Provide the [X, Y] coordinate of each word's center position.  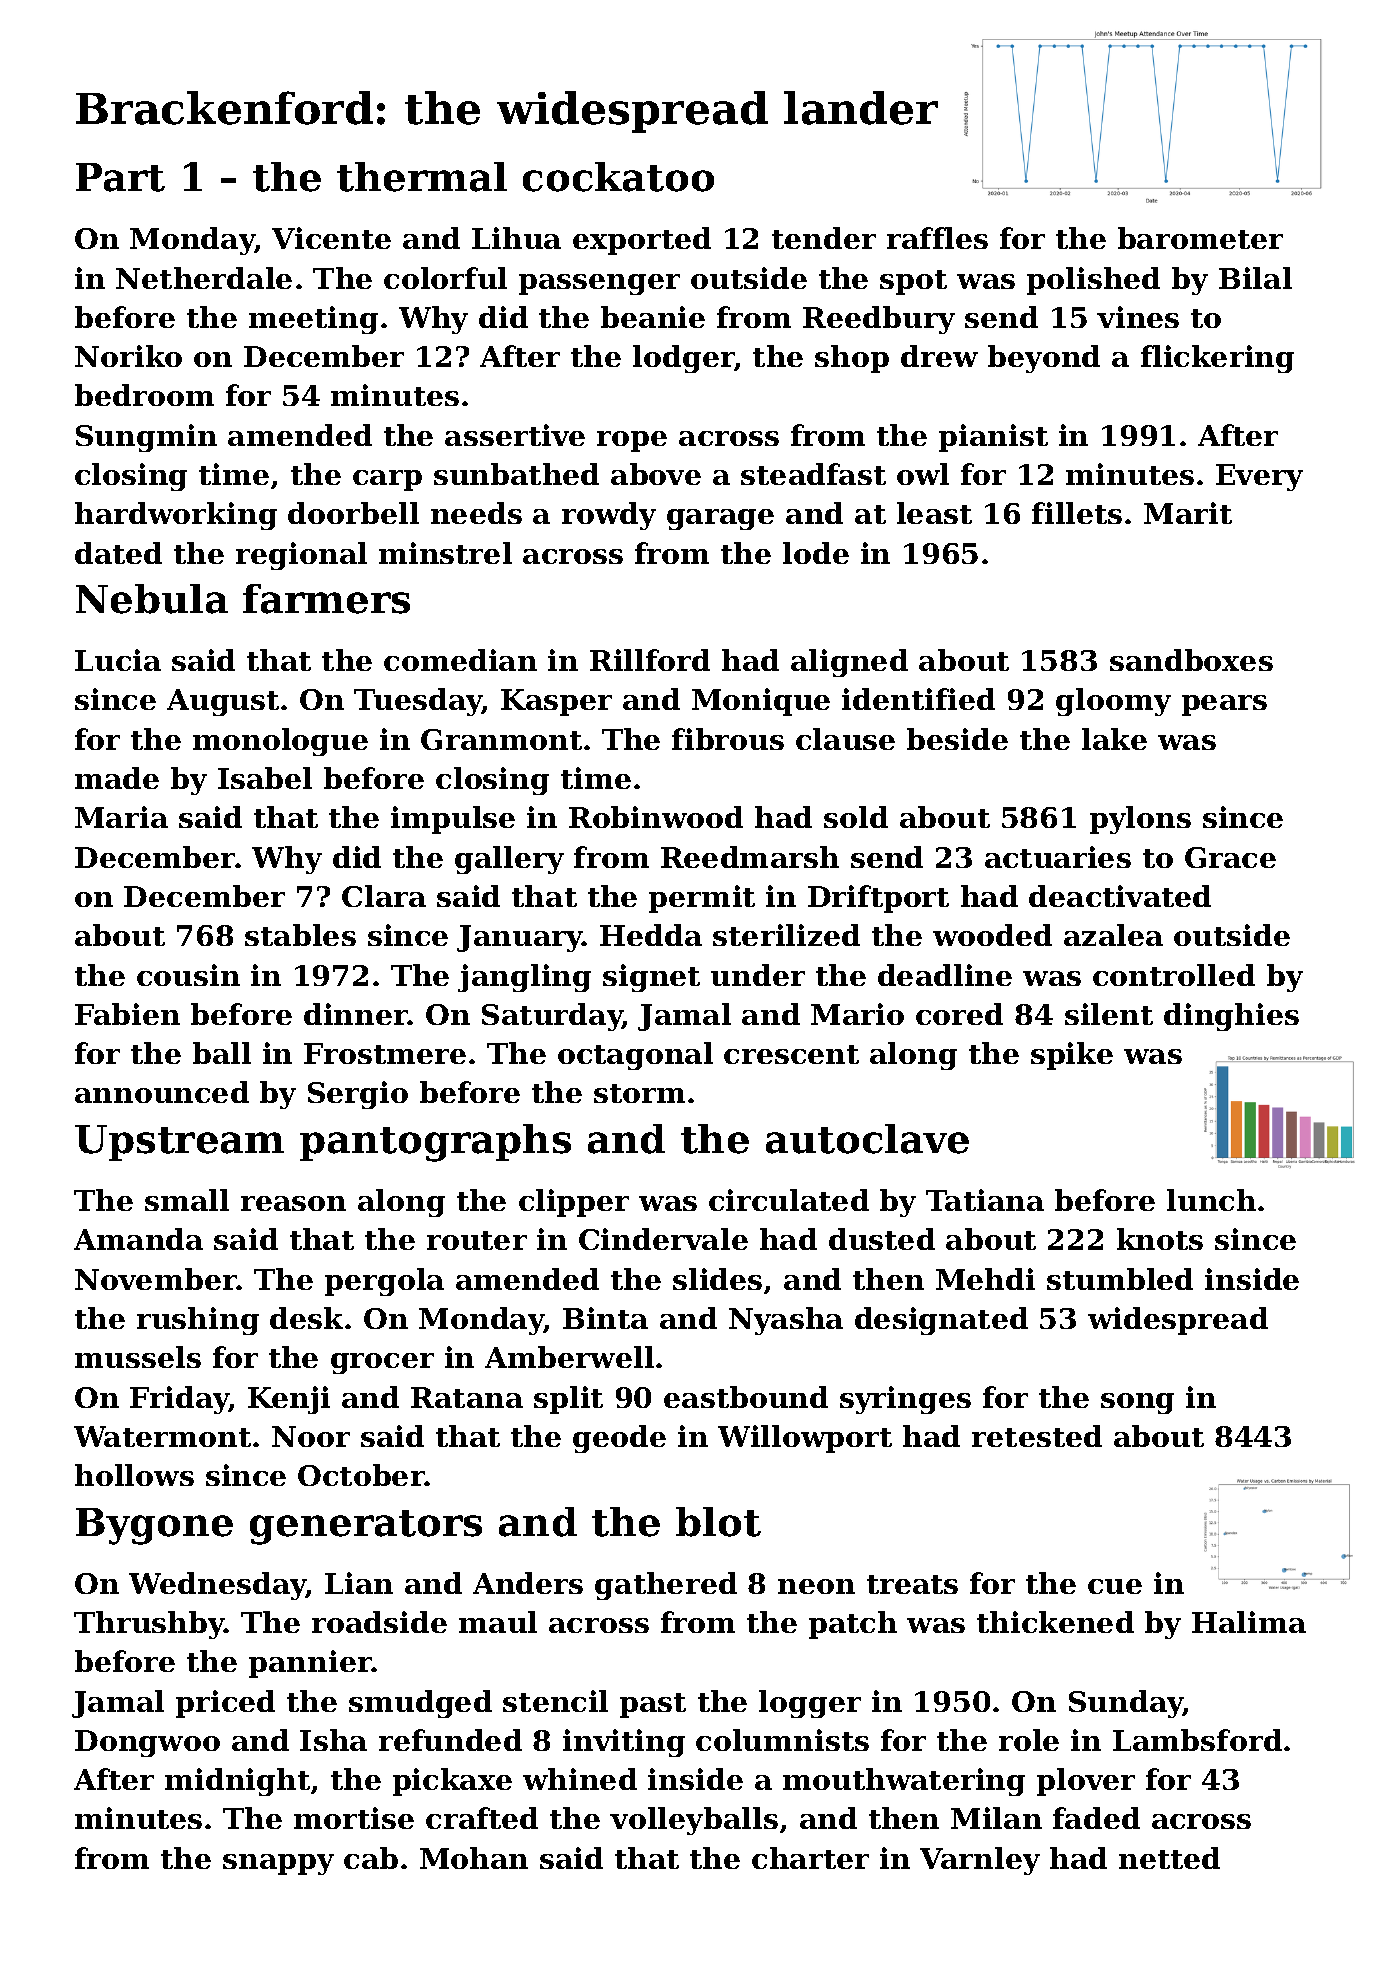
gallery [509, 860]
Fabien [127, 1014]
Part [120, 177]
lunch [1211, 1200]
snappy [278, 1864]
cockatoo [618, 177]
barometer [1200, 238]
